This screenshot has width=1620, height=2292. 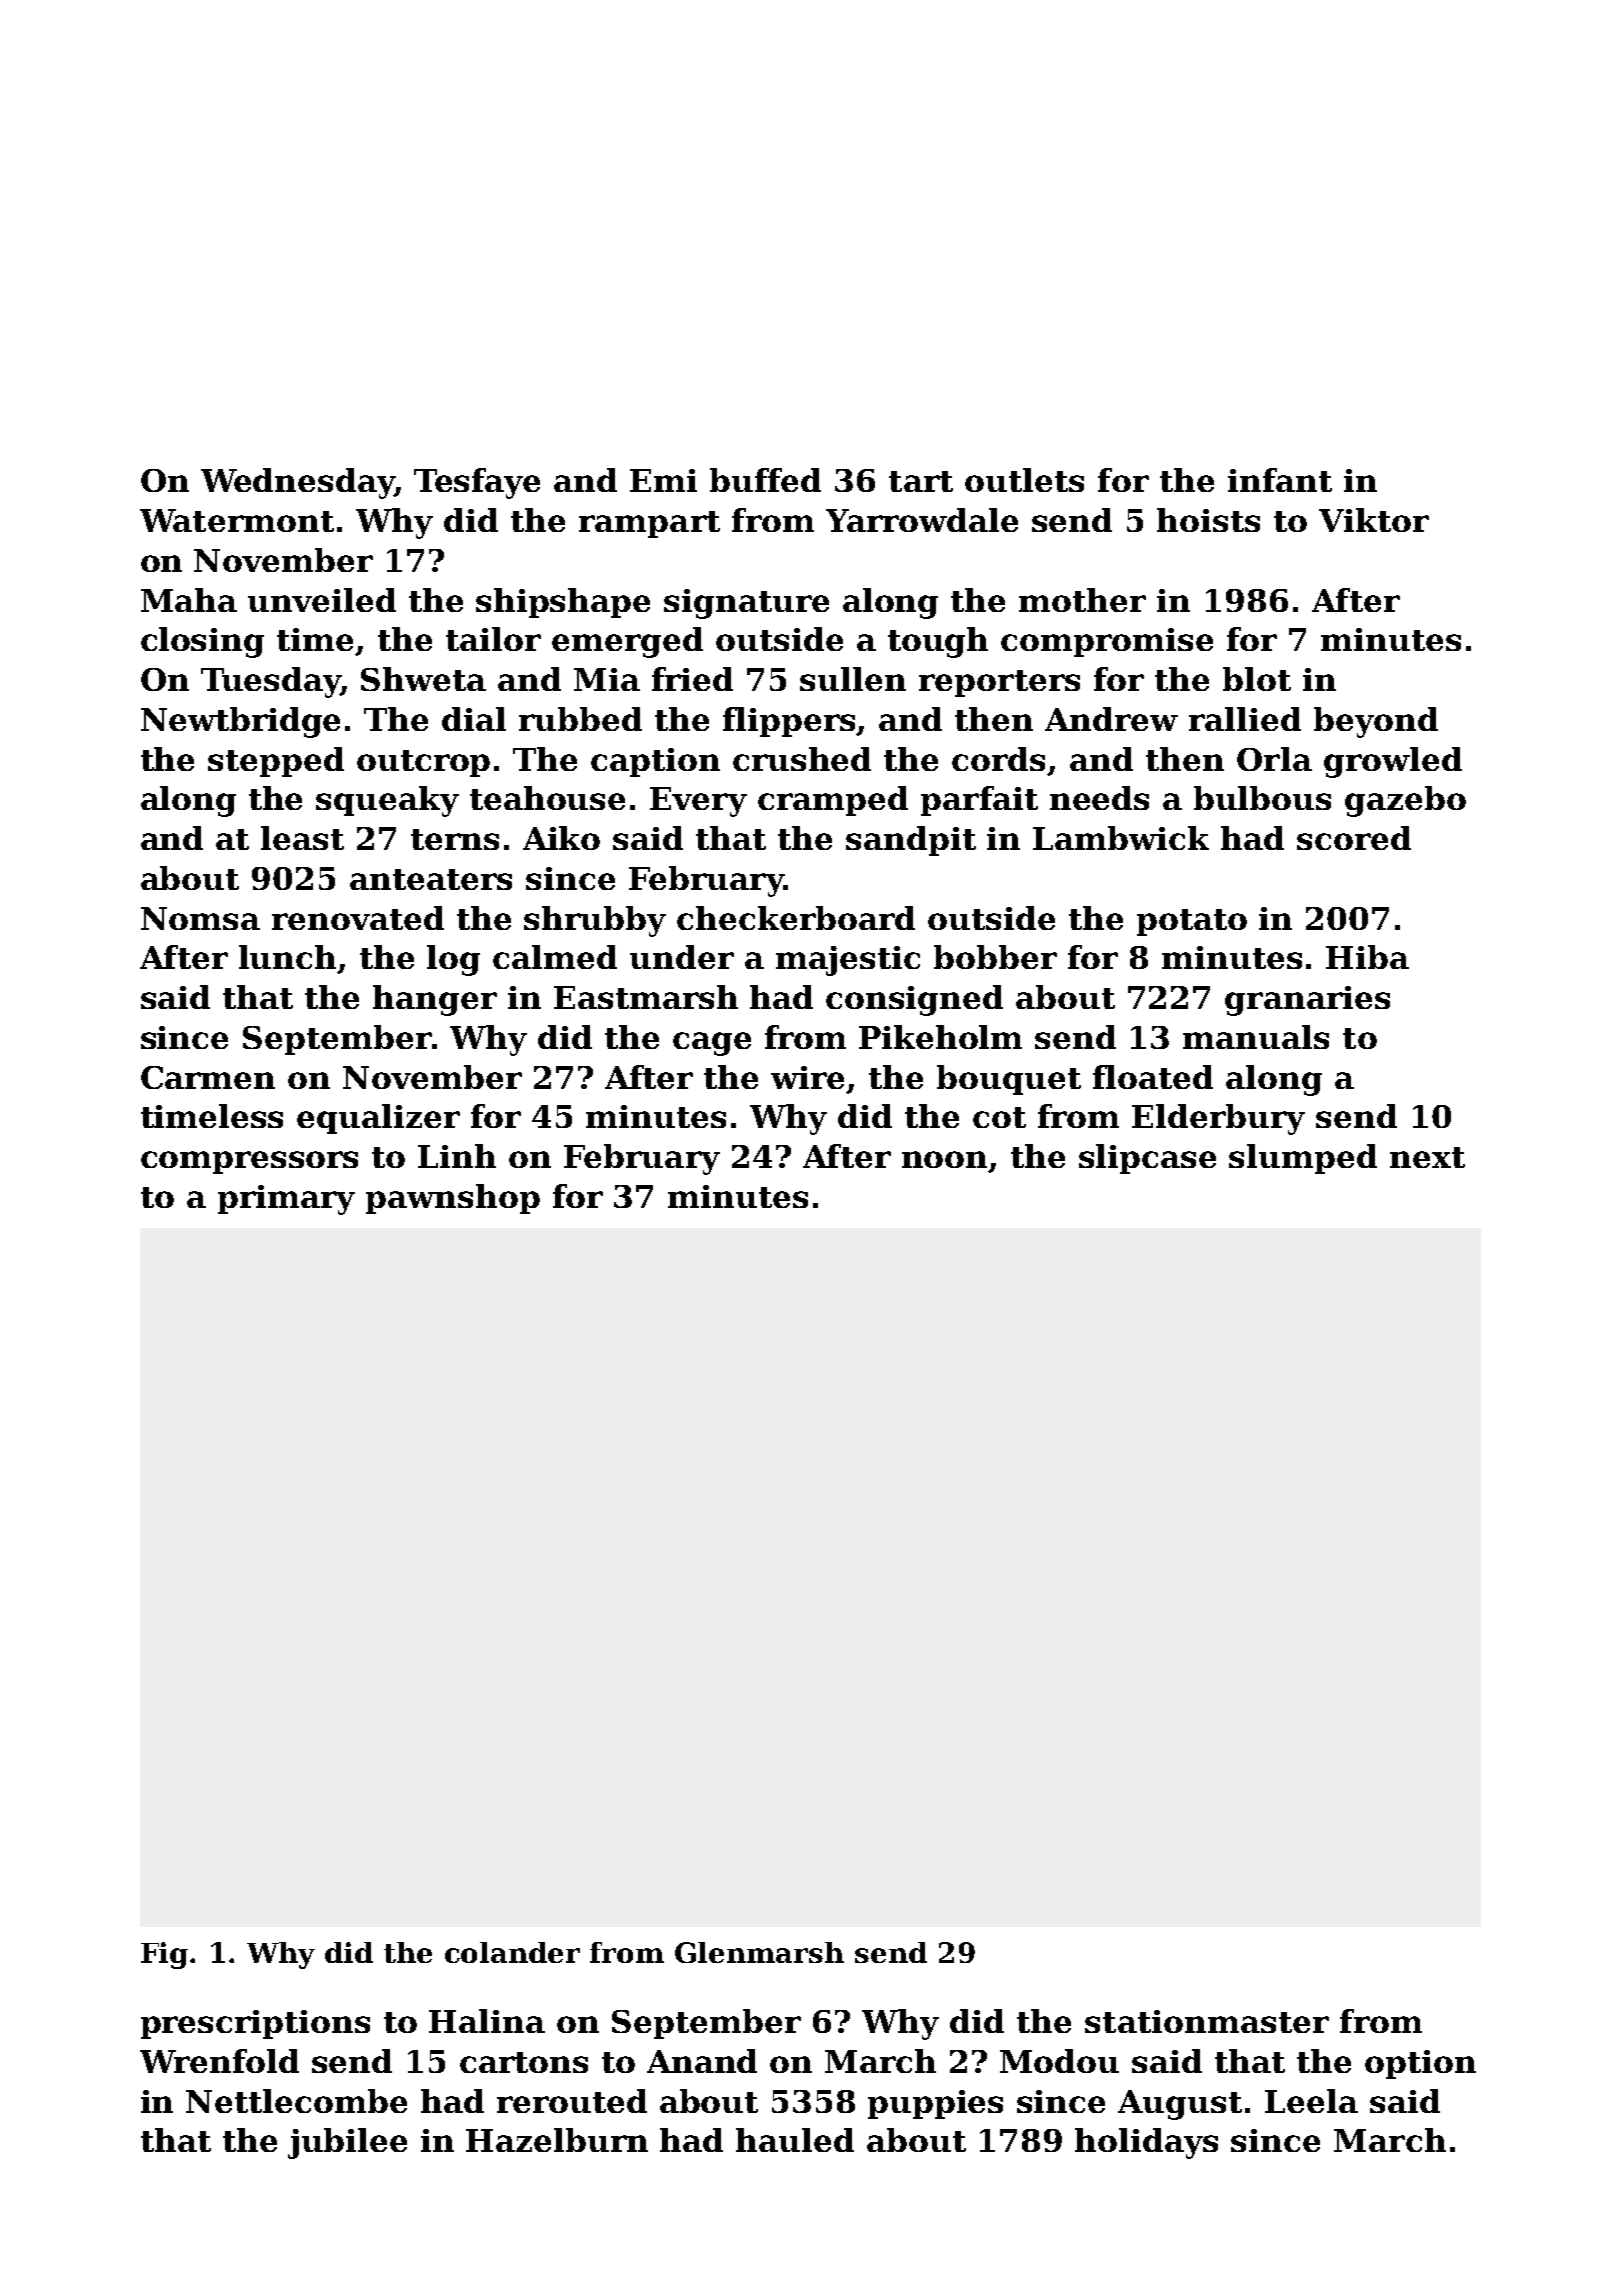 What do you see at coordinates (646, 997) in the screenshot?
I see `Eastmarsh` at bounding box center [646, 997].
